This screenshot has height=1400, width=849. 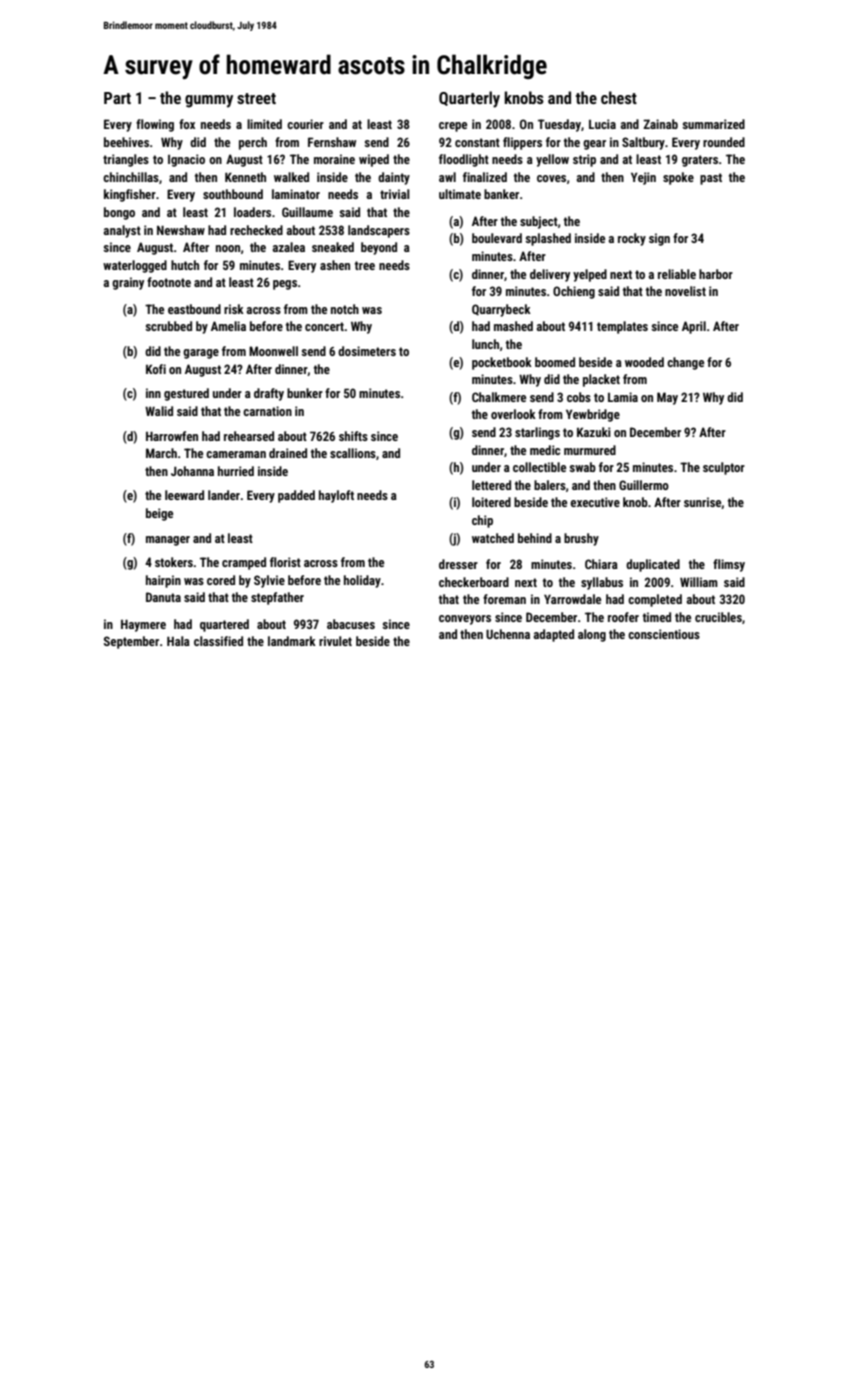 What do you see at coordinates (474, 582) in the screenshot?
I see `checkerboard` at bounding box center [474, 582].
